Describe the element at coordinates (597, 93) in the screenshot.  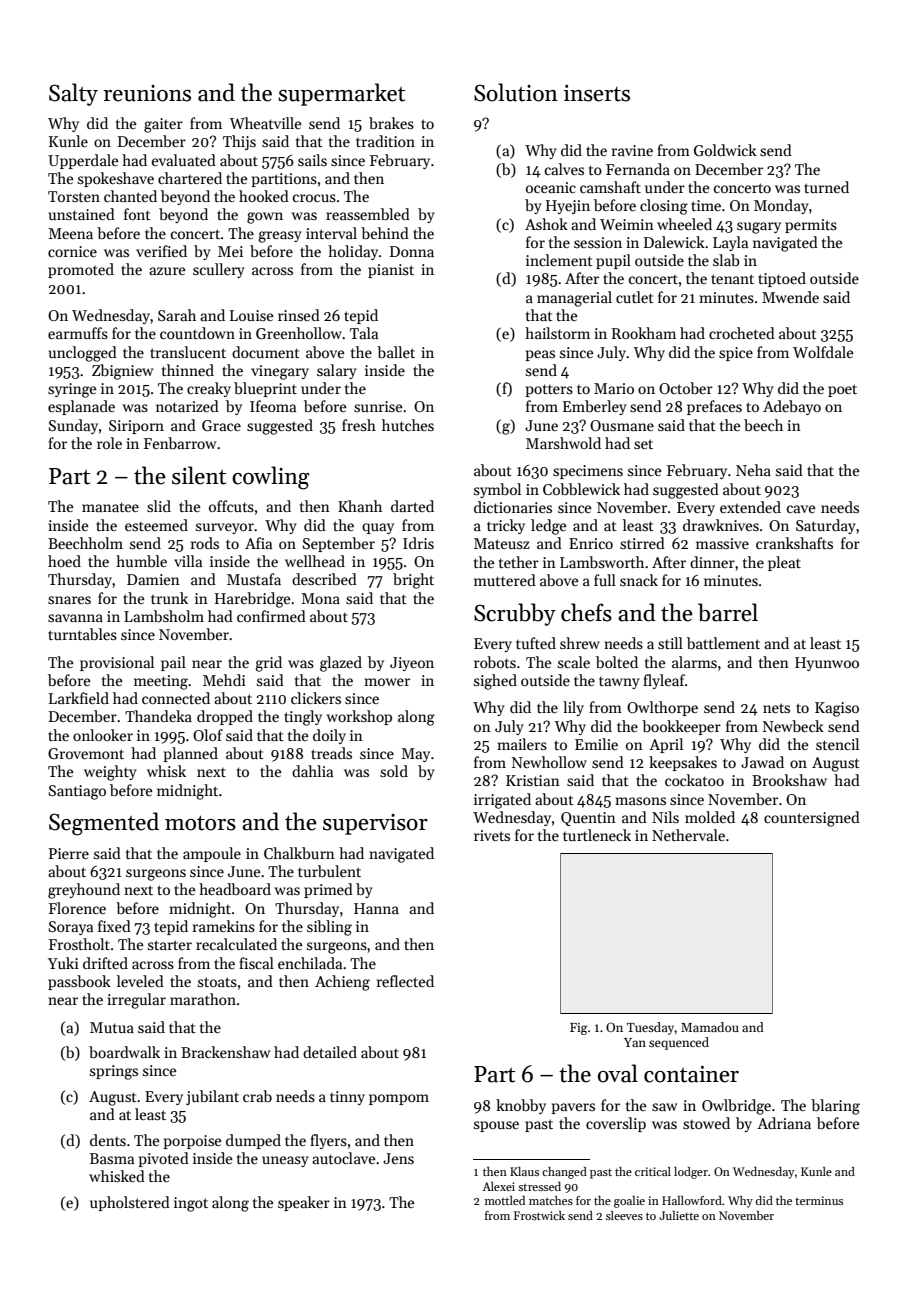
I see `inserts` at that location.
